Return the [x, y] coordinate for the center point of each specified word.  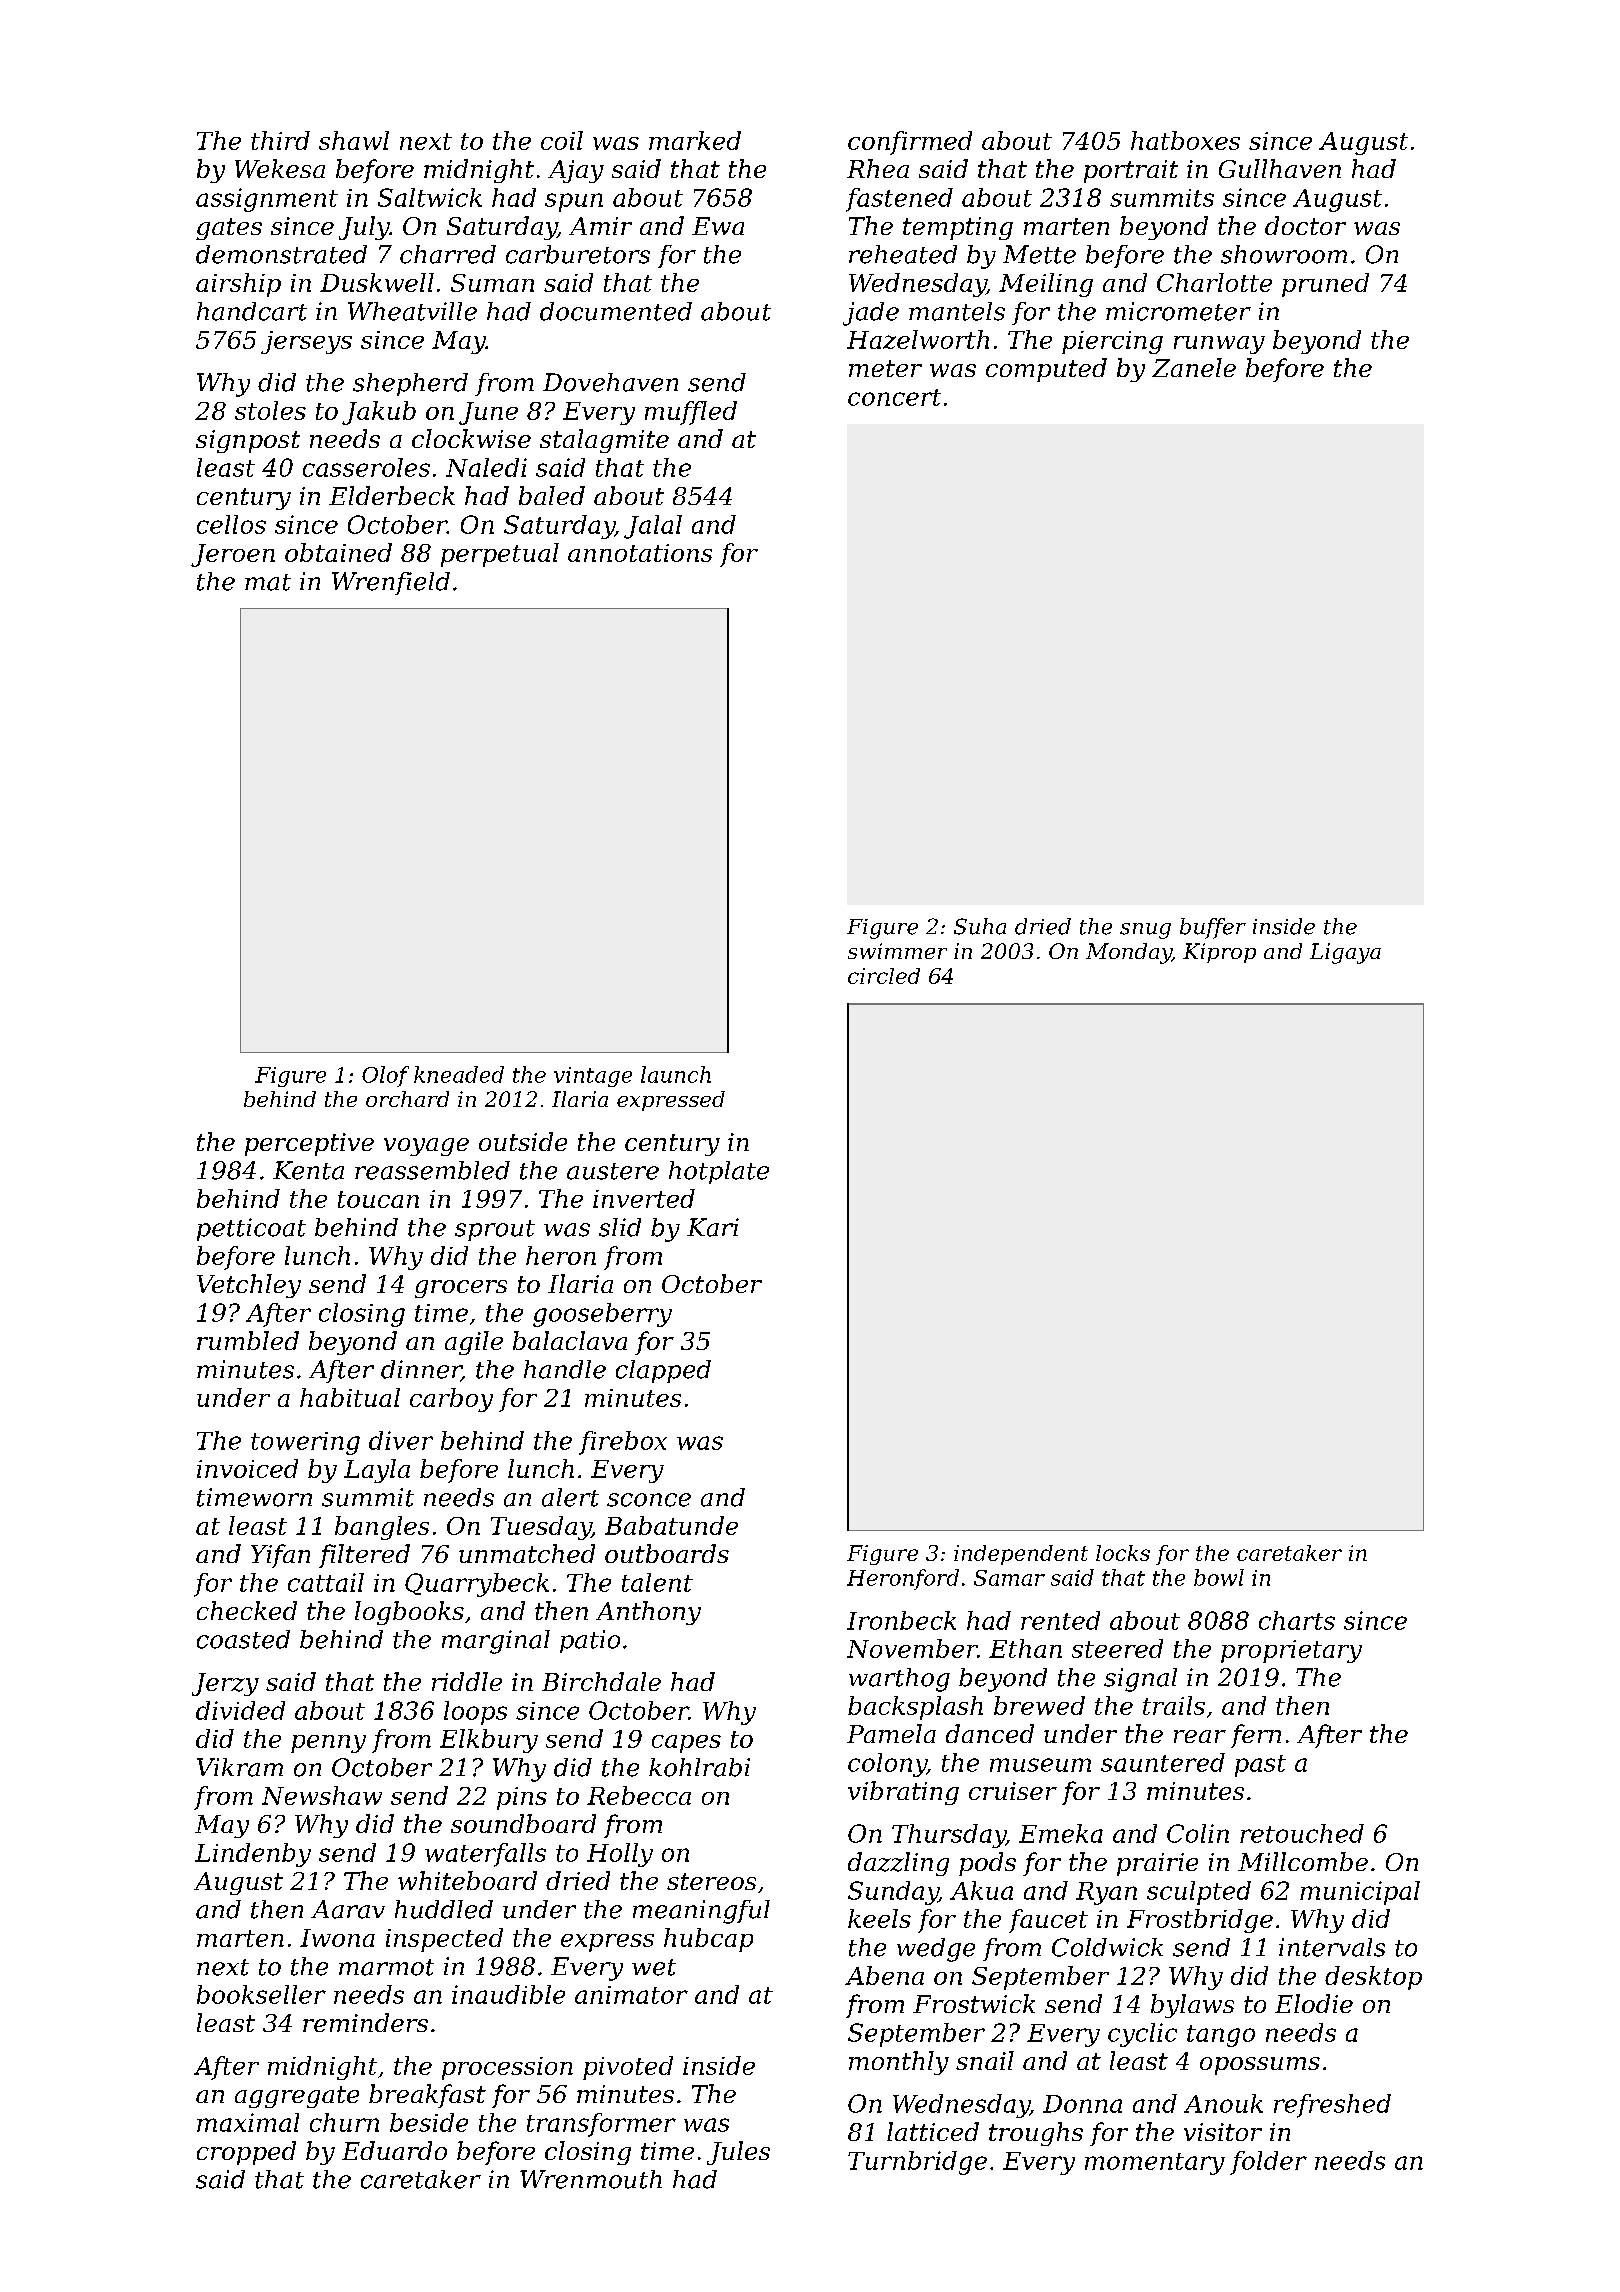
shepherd [410, 384]
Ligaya [1345, 953]
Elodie [1314, 2003]
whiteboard [467, 1880]
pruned [1325, 285]
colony [887, 1765]
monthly [899, 2063]
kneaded [459, 1074]
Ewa [718, 226]
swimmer [897, 951]
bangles [382, 1528]
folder [1268, 2163]
